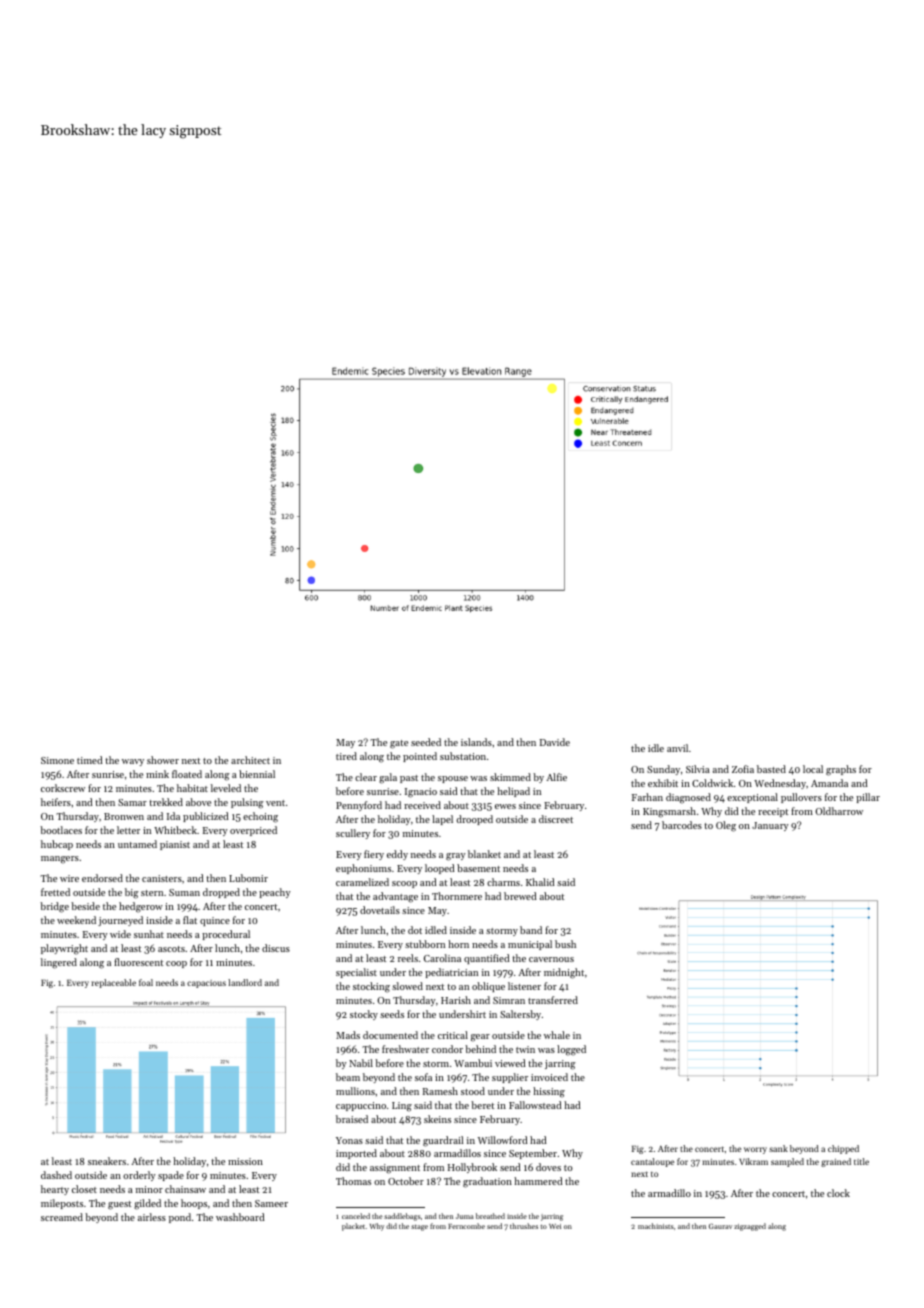  Describe the element at coordinates (250, 760) in the page. I see `architect` at that location.
